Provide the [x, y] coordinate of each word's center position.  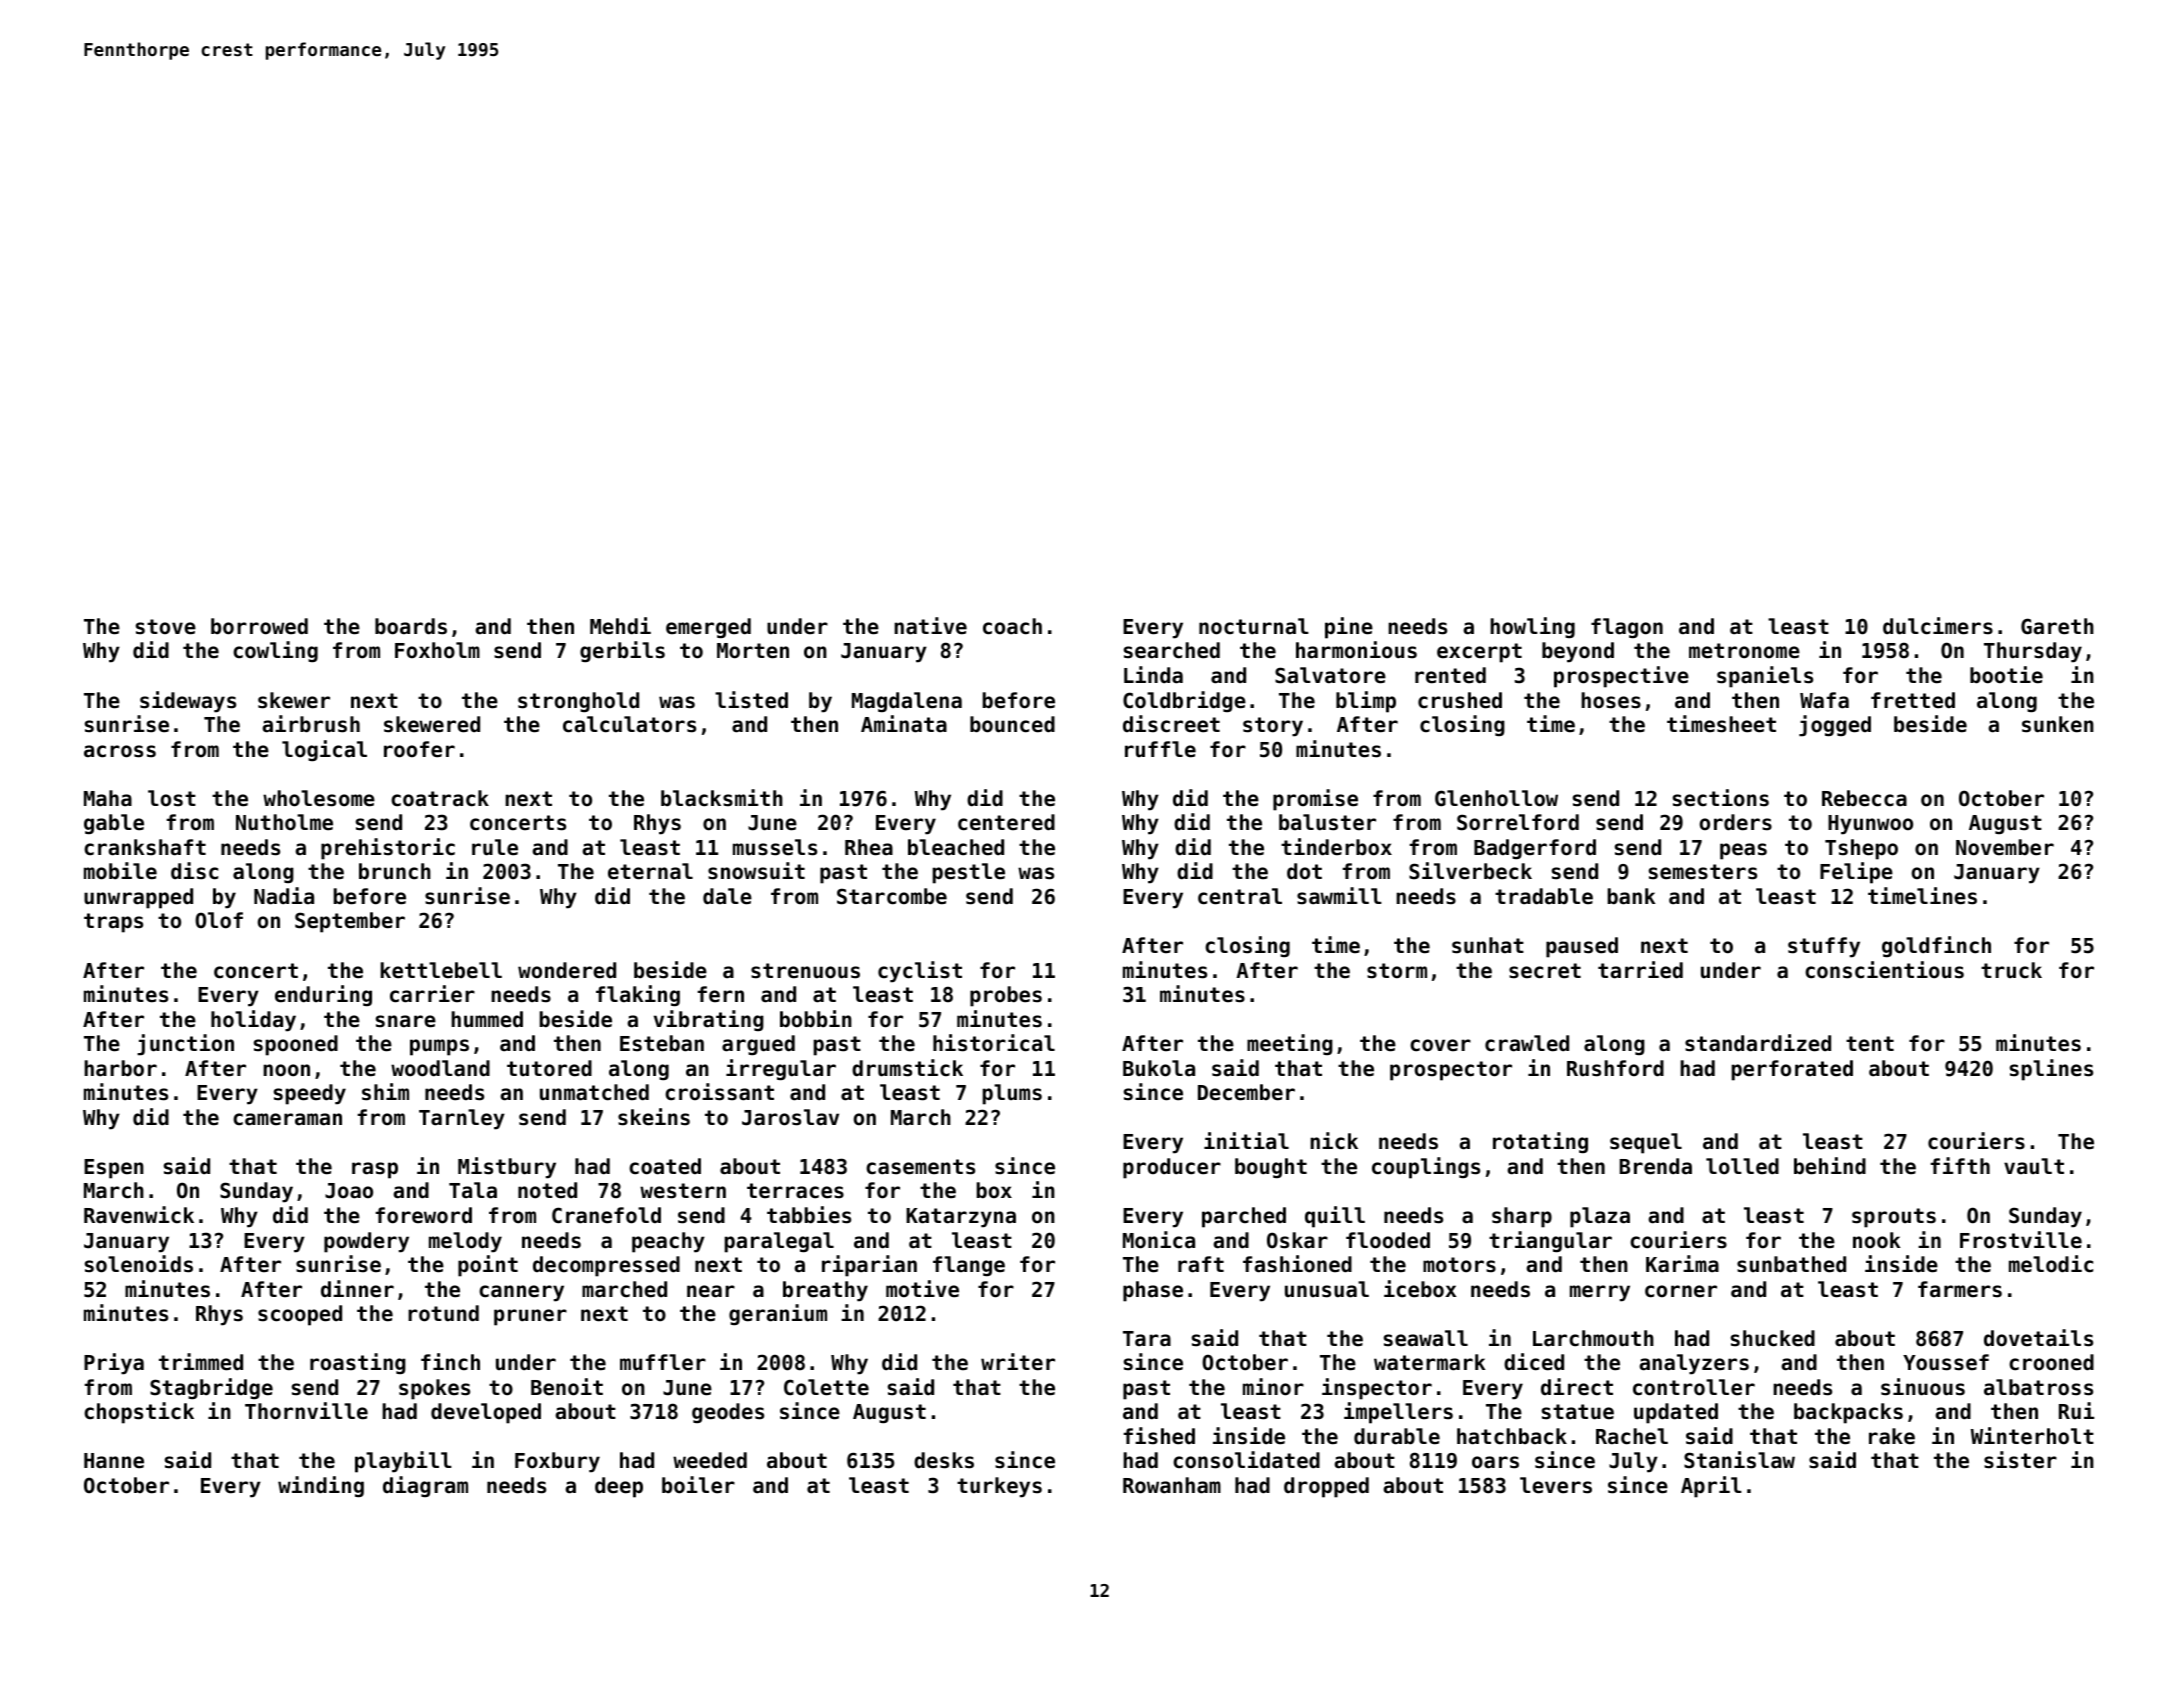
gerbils [622, 652]
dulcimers [1938, 626]
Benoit [567, 1387]
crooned [2051, 1362]
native [930, 626]
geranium [778, 1315]
